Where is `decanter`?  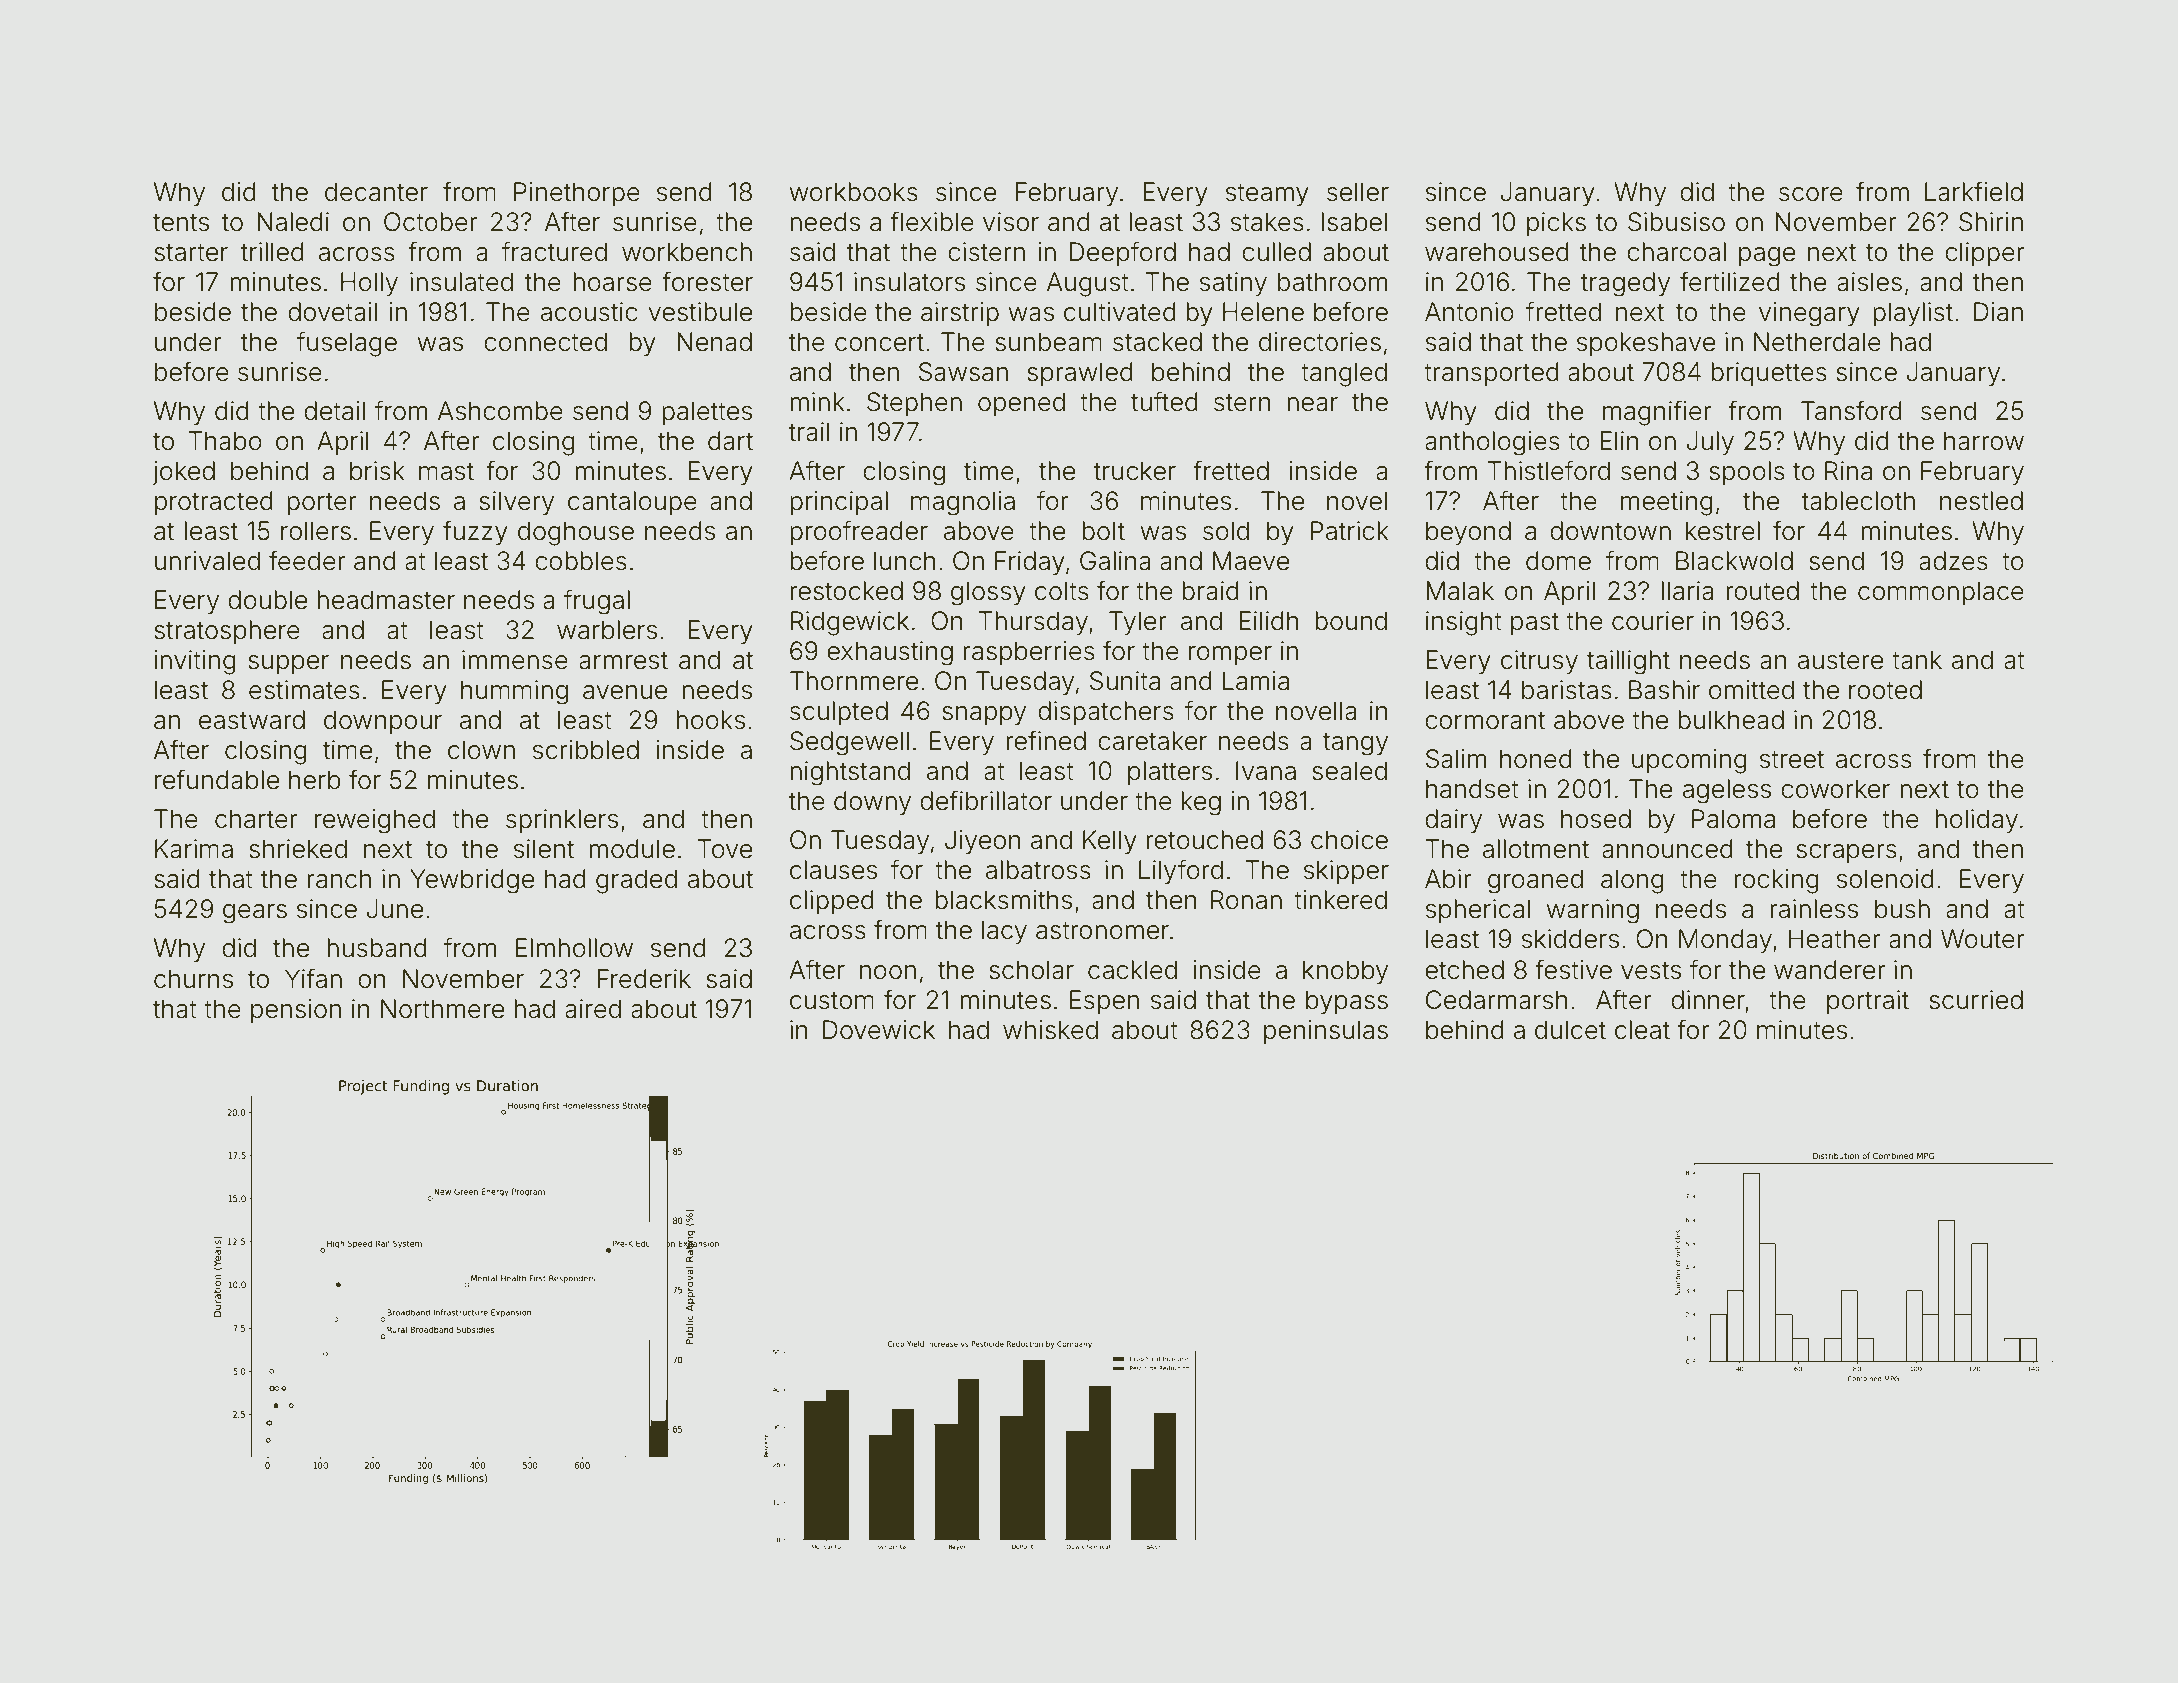
decanter is located at coordinates (376, 192).
